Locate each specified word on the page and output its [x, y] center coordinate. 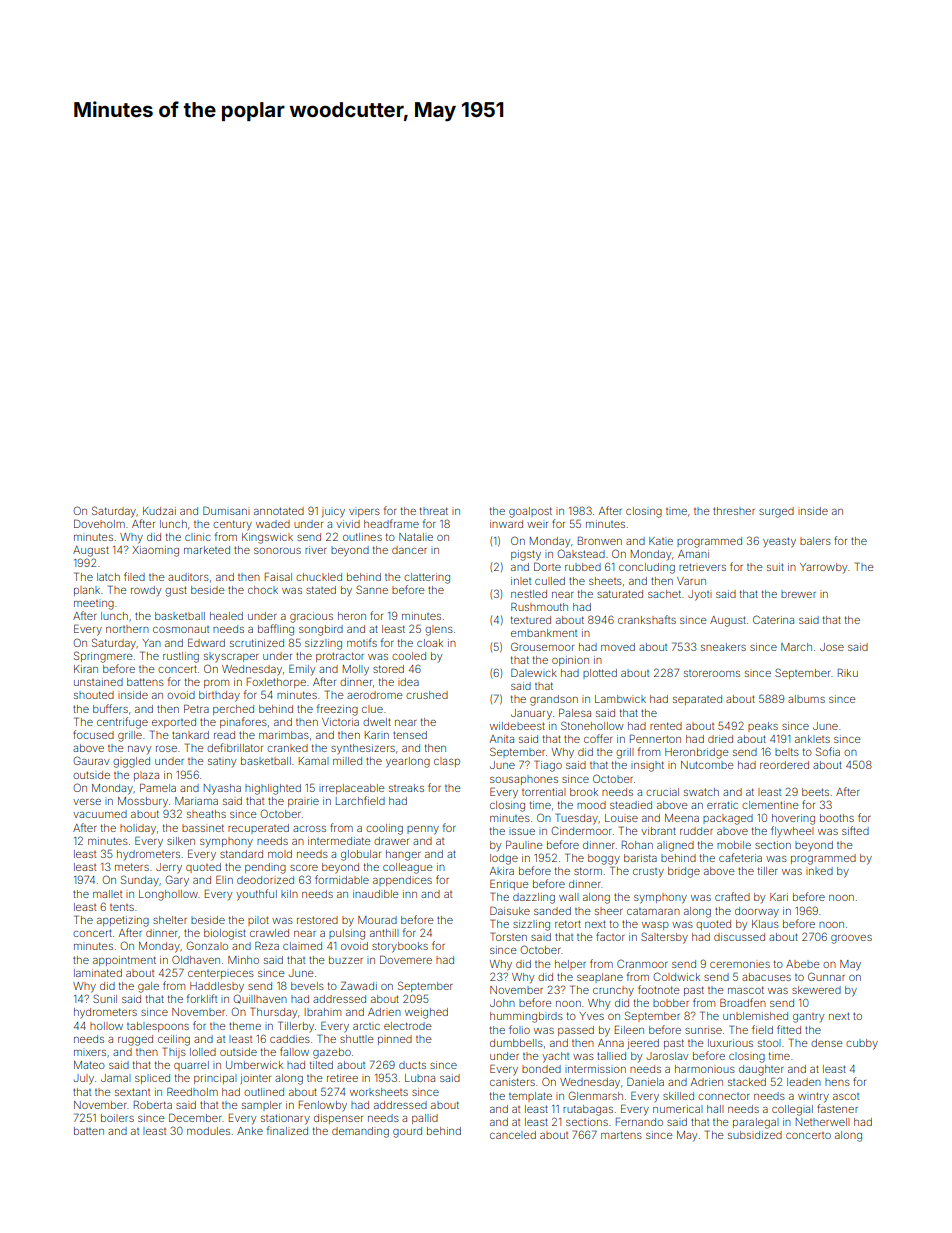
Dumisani [226, 510]
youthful [256, 895]
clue [372, 709]
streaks [406, 788]
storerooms [712, 673]
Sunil [105, 998]
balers [815, 541]
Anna [611, 1043]
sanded [552, 911]
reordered [784, 765]
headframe [391, 523]
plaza [146, 776]
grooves [851, 939]
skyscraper [231, 657]
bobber [671, 1003]
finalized [287, 1130]
